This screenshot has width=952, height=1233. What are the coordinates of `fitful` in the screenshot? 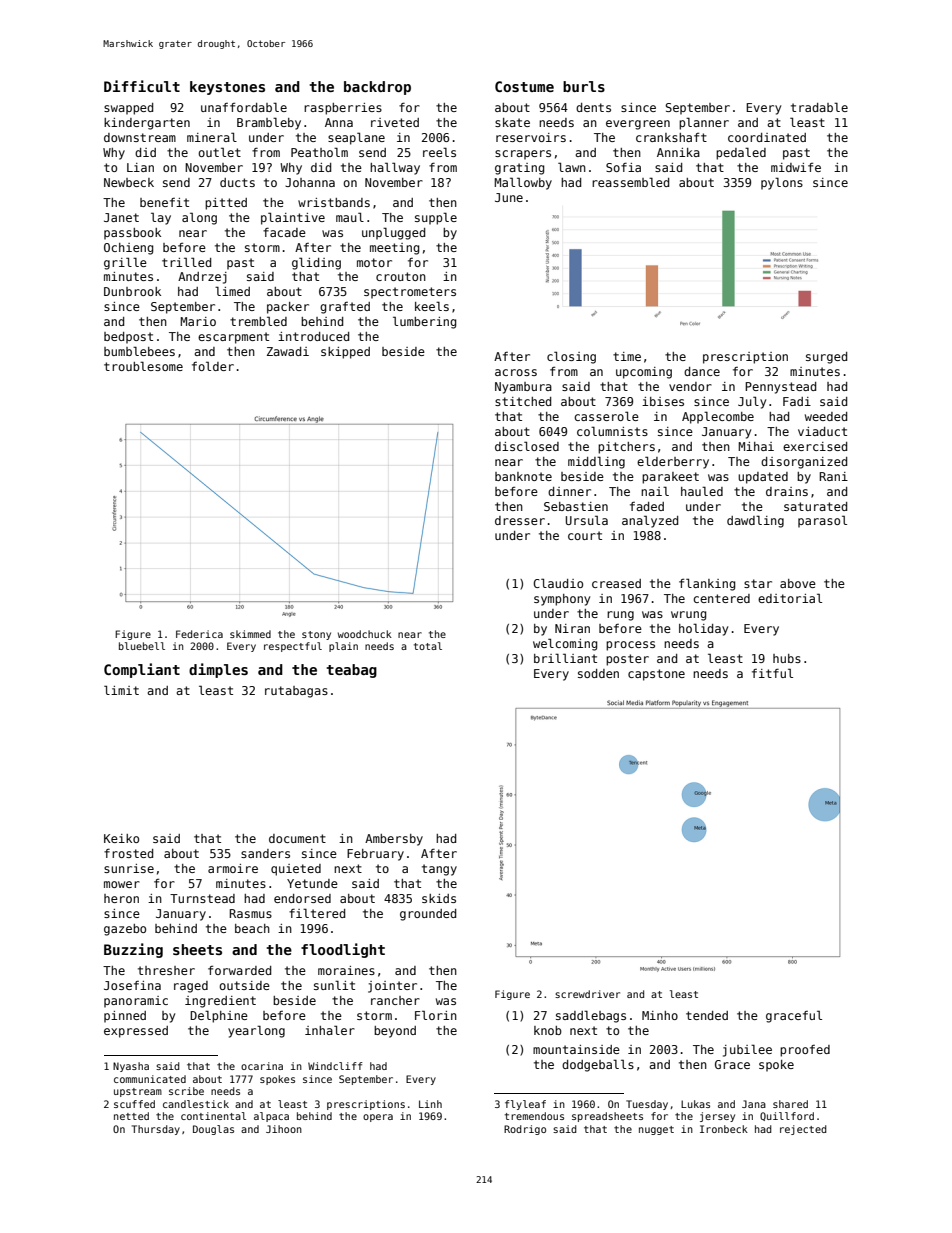 It's located at (772, 673).
